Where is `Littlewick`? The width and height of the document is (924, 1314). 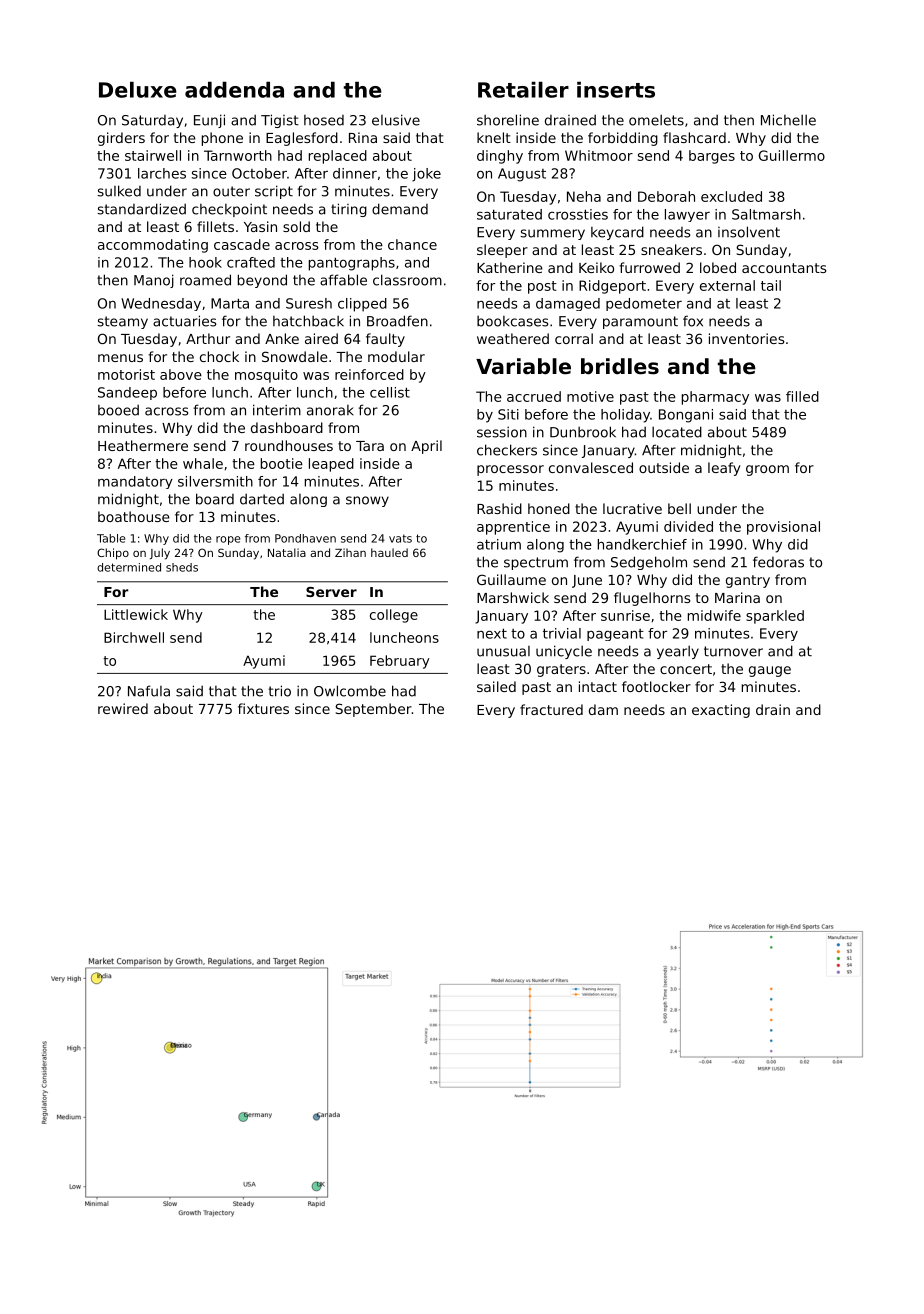 Littlewick is located at coordinates (136, 614).
